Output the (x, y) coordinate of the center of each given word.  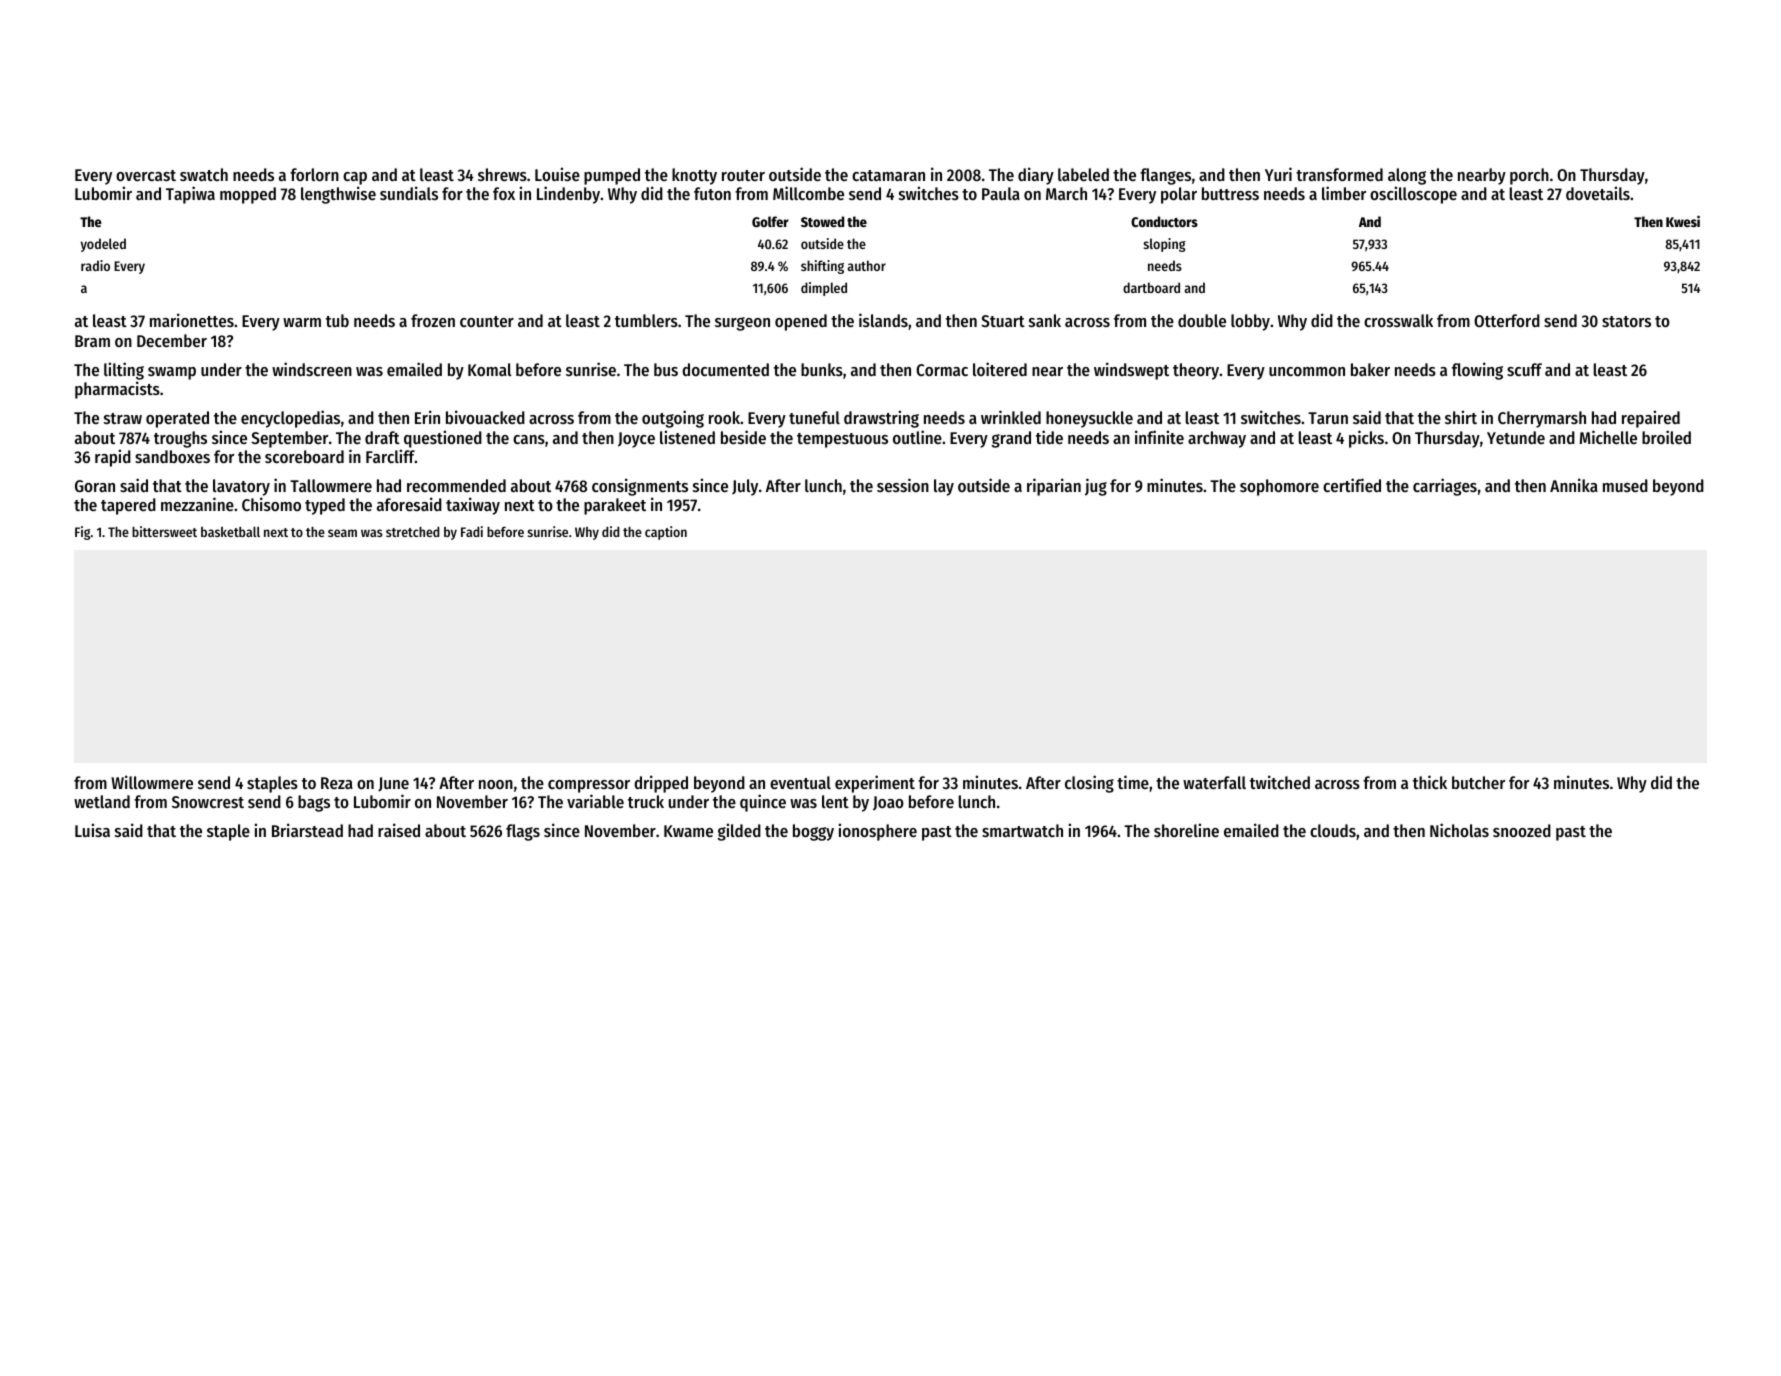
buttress (1230, 193)
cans (529, 439)
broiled (1666, 437)
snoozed (1522, 830)
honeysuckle (1089, 419)
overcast (146, 175)
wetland (102, 801)
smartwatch (1022, 830)
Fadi (472, 531)
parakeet (615, 506)
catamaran (888, 175)
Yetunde (1516, 437)
